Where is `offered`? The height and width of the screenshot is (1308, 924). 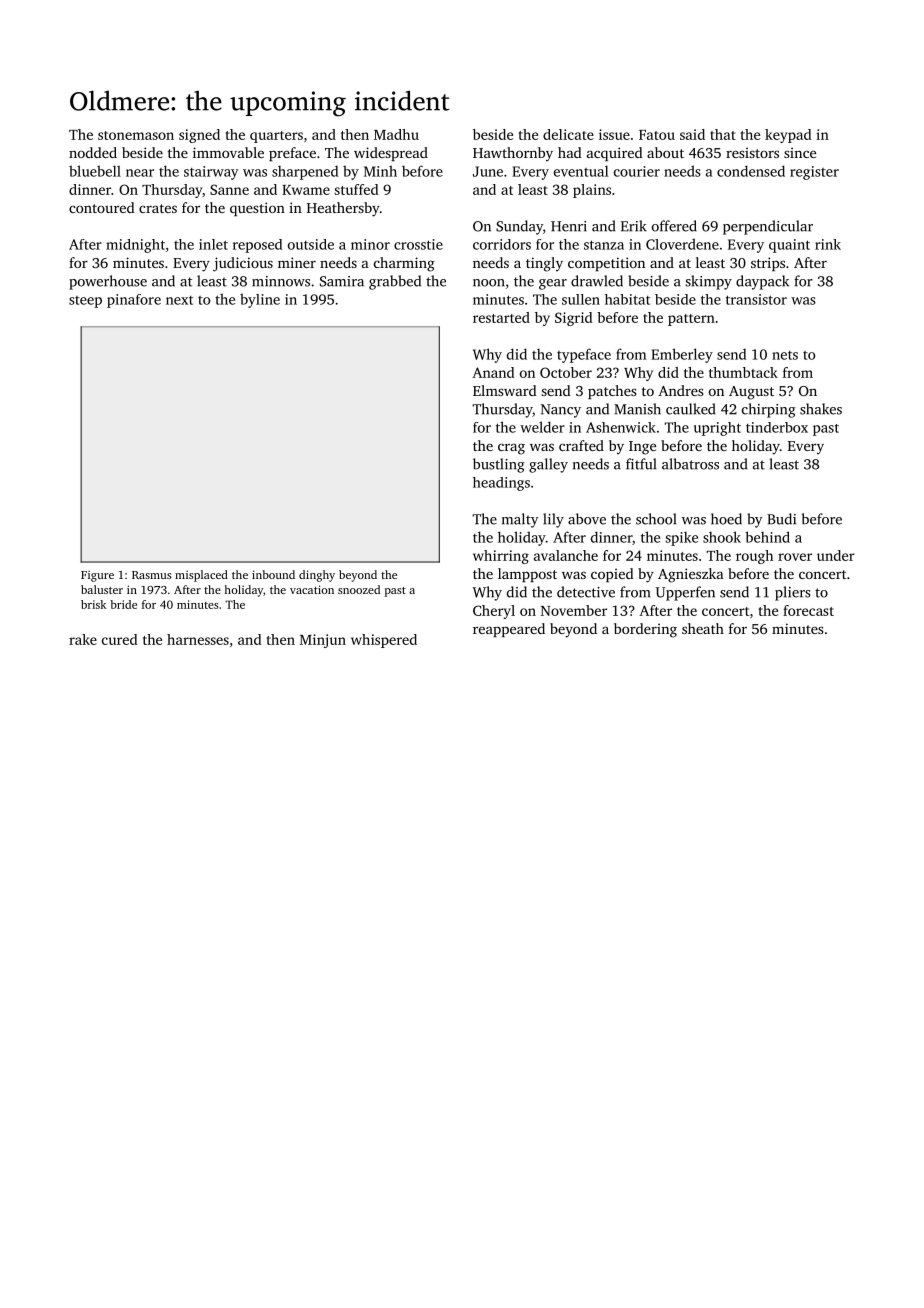
offered is located at coordinates (674, 226).
